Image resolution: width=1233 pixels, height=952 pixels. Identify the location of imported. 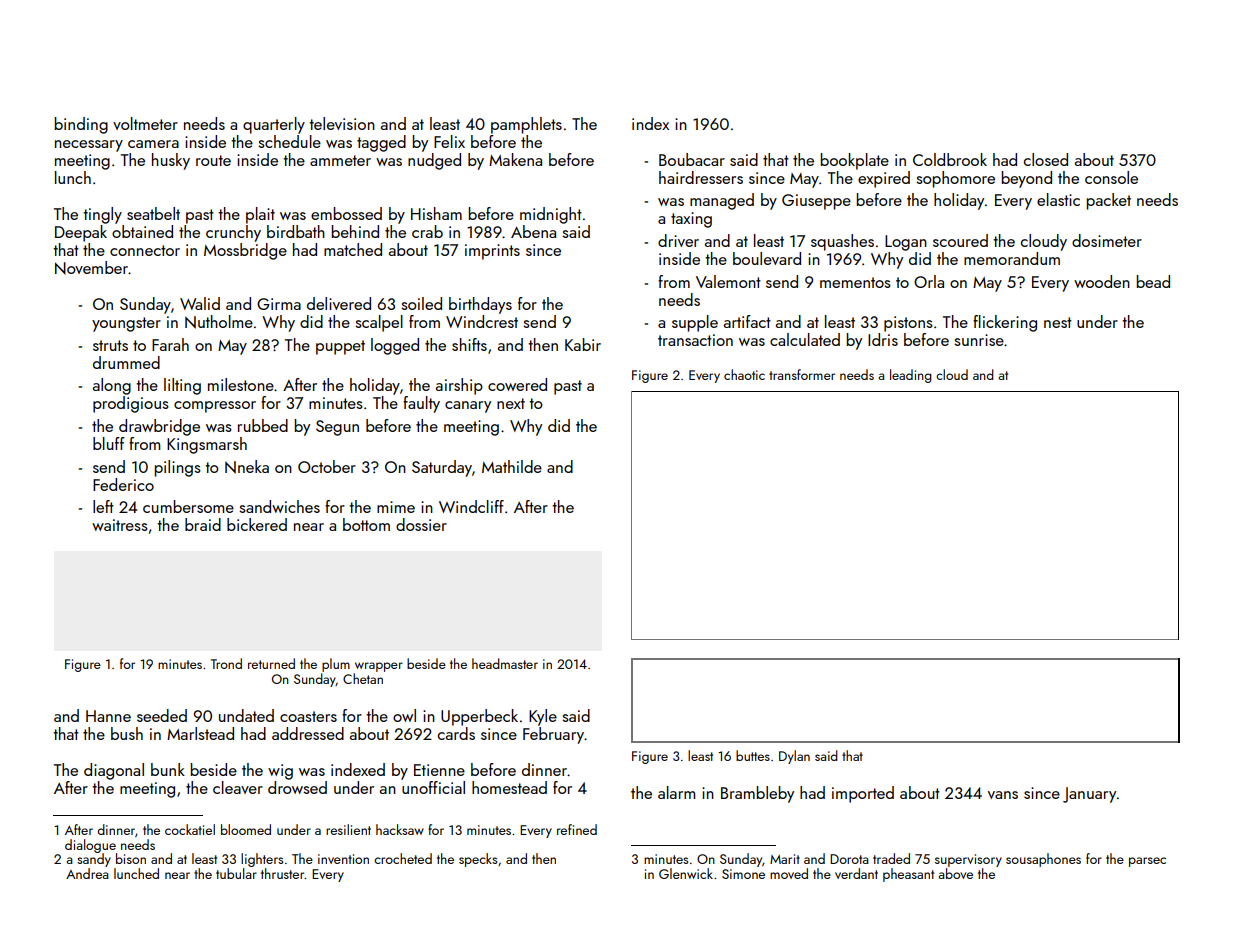
(863, 794).
